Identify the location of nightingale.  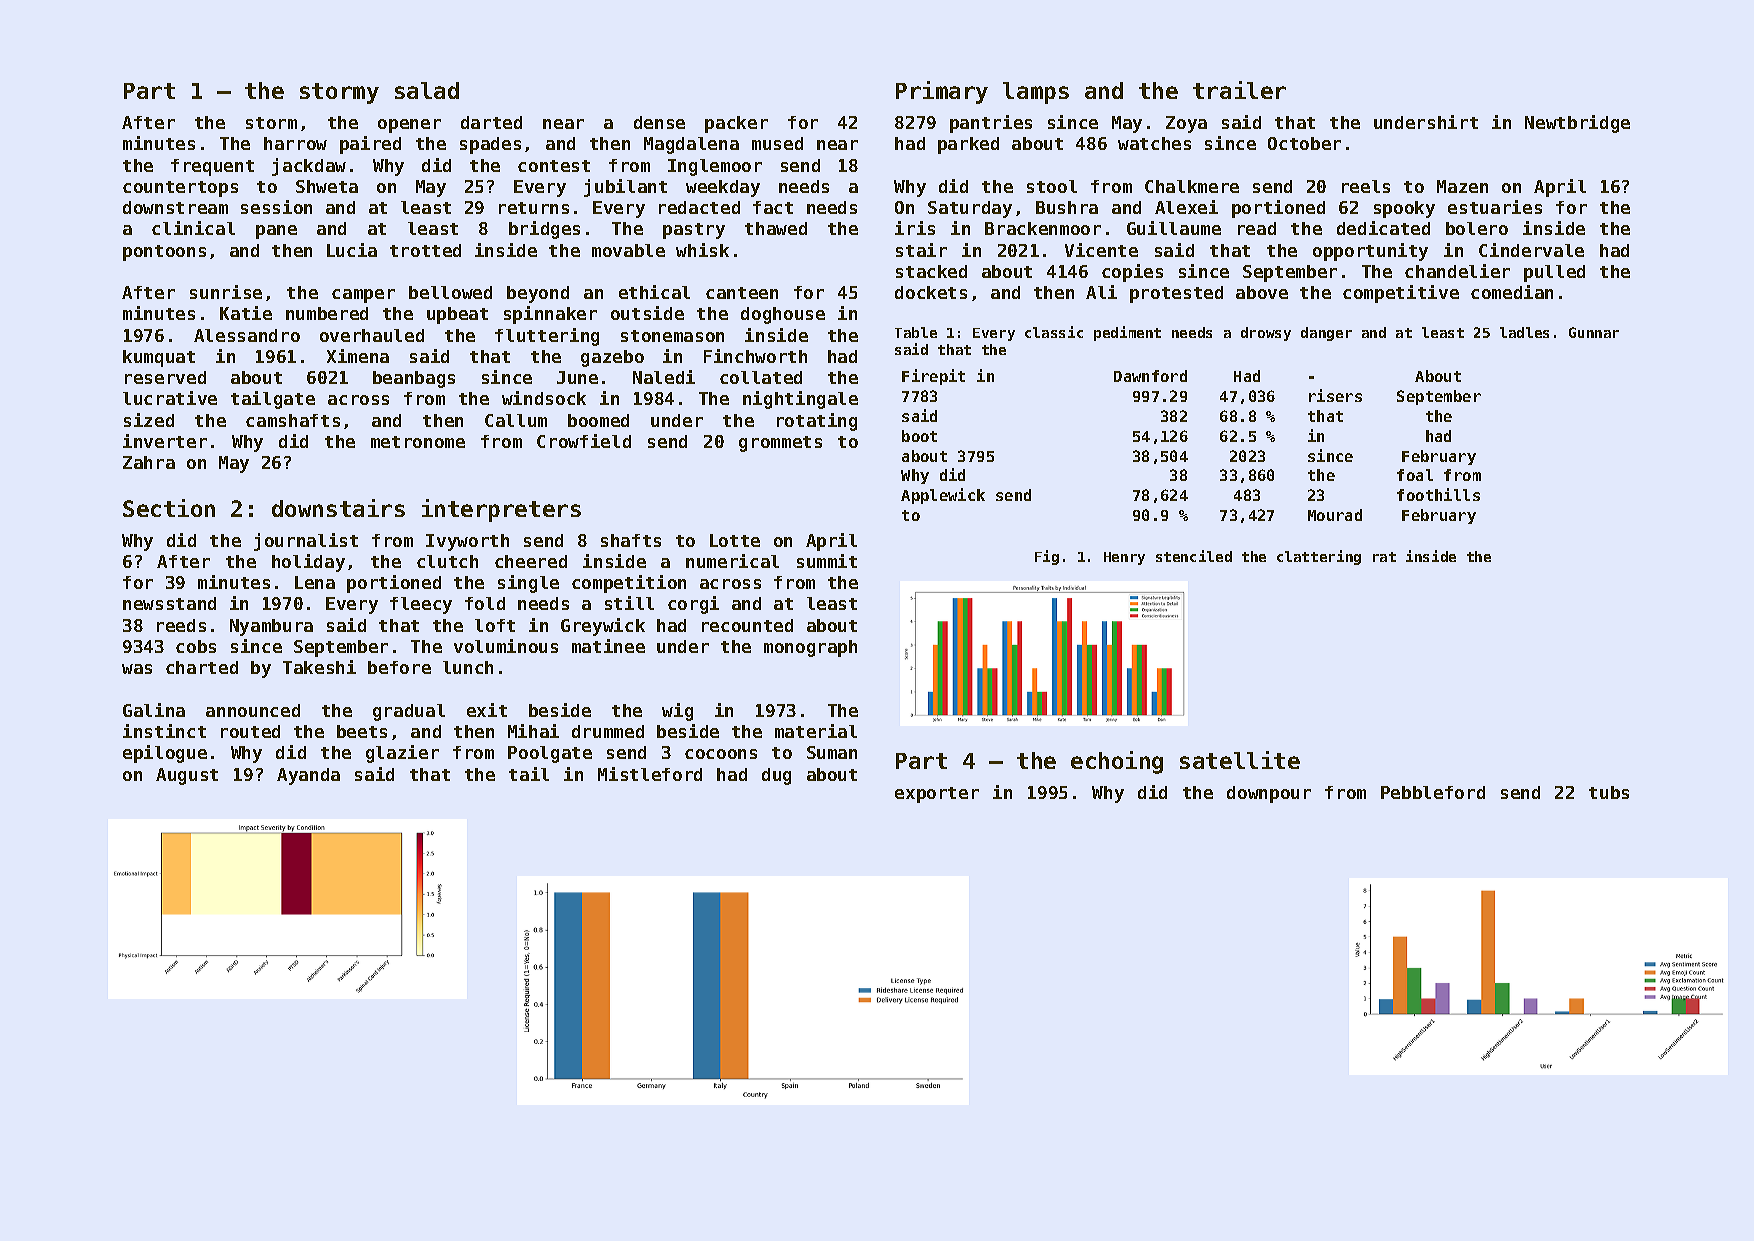
(800, 400).
